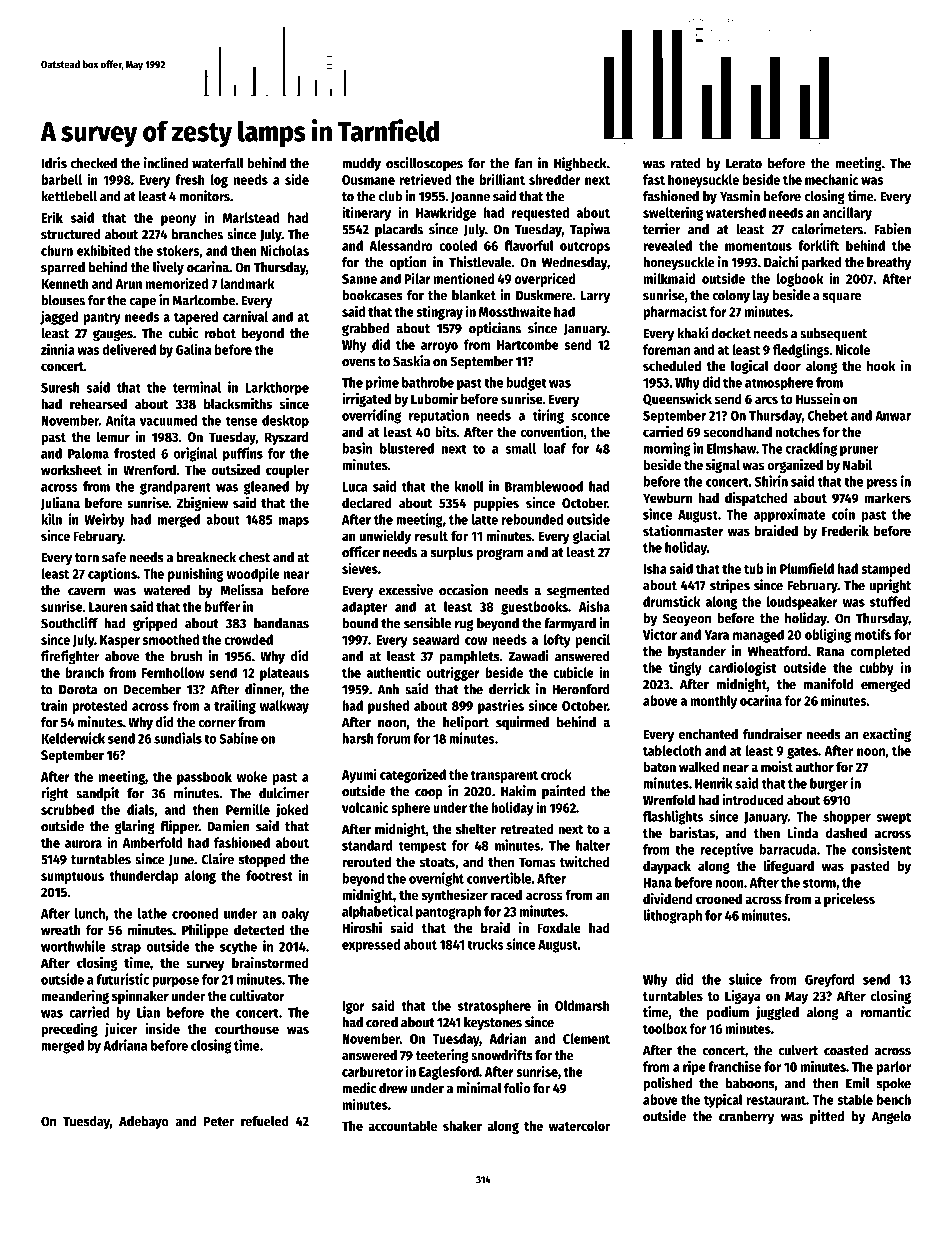  I want to click on notches, so click(797, 431).
